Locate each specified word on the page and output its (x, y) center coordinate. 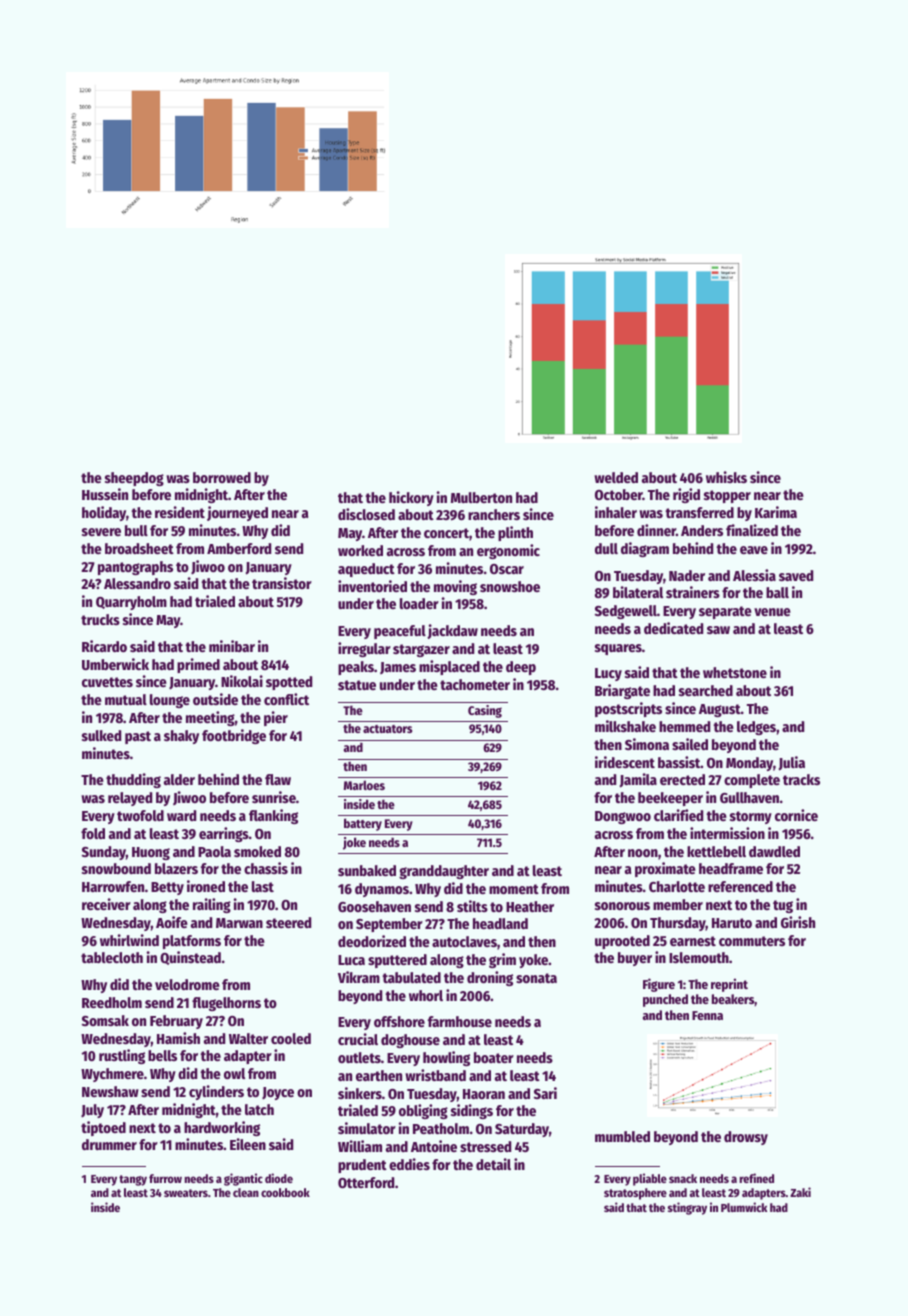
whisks (726, 477)
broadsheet (139, 548)
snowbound (116, 868)
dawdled (774, 851)
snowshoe (510, 586)
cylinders (216, 1092)
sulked (101, 735)
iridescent (625, 762)
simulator (367, 1128)
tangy (133, 1180)
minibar (232, 646)
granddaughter (444, 872)
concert (446, 533)
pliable (650, 1179)
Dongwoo (623, 817)
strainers (693, 592)
